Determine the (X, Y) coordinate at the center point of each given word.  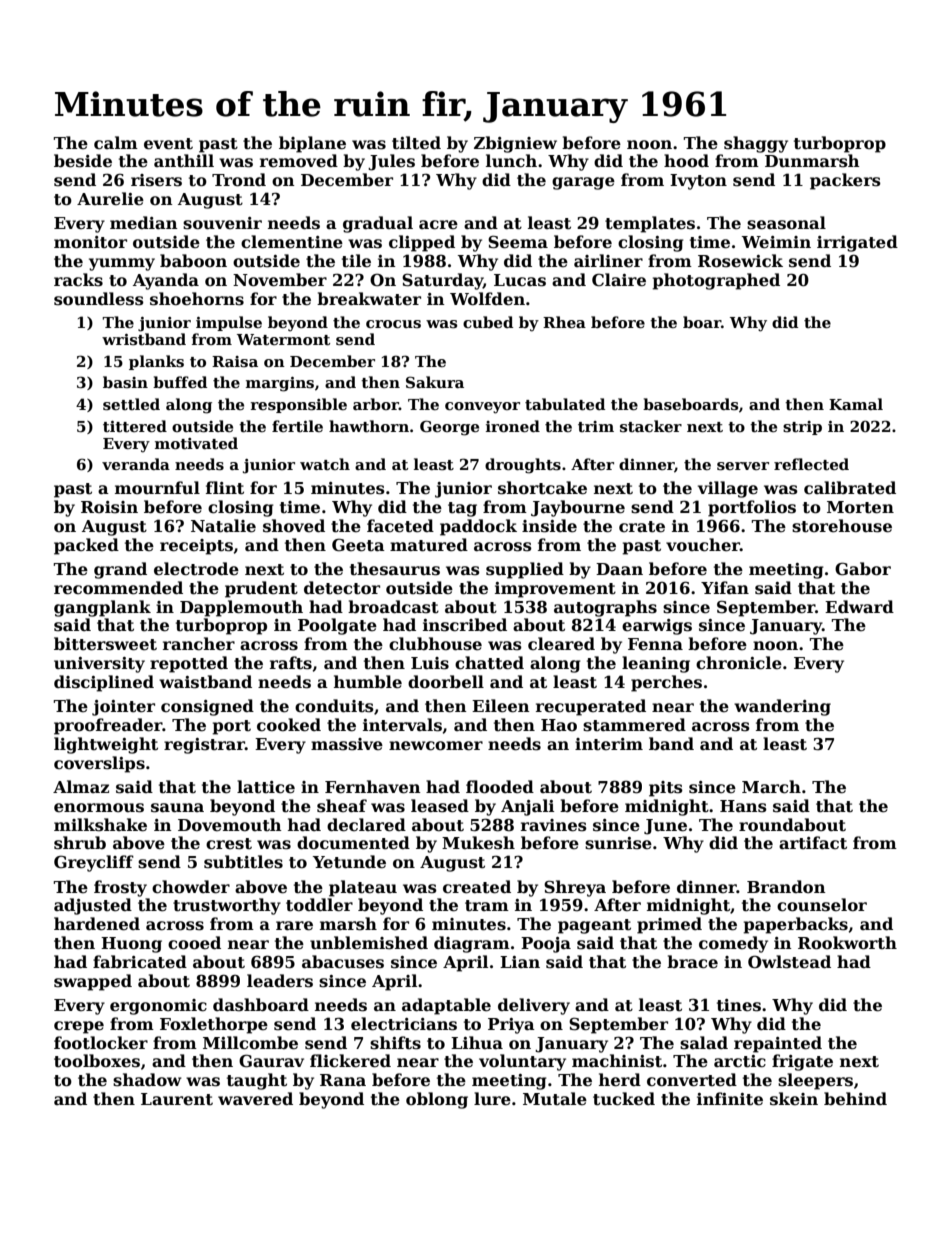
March (771, 787)
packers (845, 181)
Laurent (177, 1099)
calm (116, 142)
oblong (437, 1100)
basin (125, 382)
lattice (266, 787)
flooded (500, 787)
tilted (416, 143)
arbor (376, 404)
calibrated (850, 488)
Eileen (501, 706)
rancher (199, 644)
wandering (782, 707)
